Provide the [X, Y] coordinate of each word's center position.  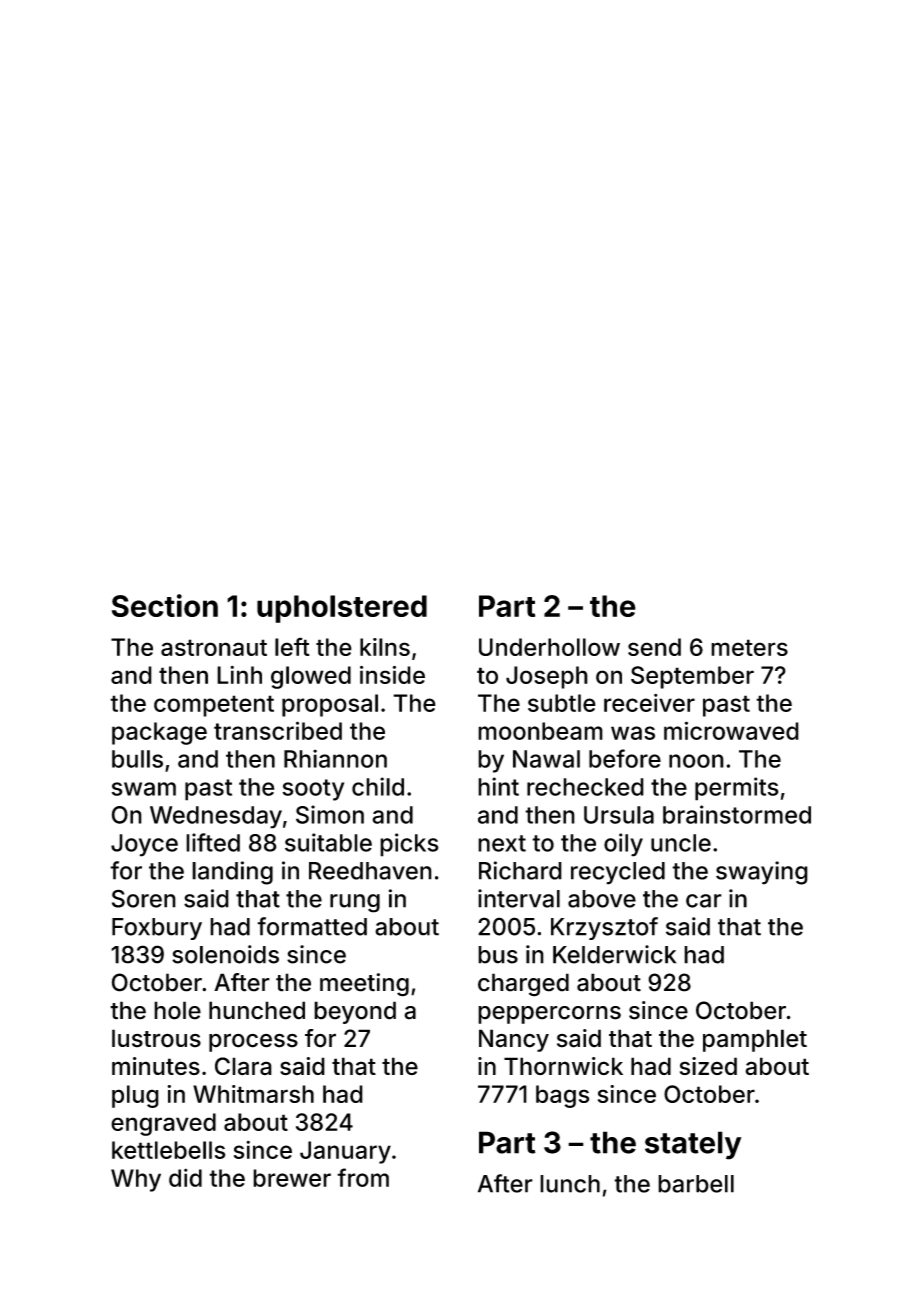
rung [355, 903]
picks [409, 845]
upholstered [342, 609]
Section [165, 605]
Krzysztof [604, 928]
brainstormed [737, 814]
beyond [355, 1012]
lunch [570, 1184]
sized [708, 1066]
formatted [312, 926]
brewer [292, 1178]
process [253, 1042]
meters [749, 647]
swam [144, 789]
